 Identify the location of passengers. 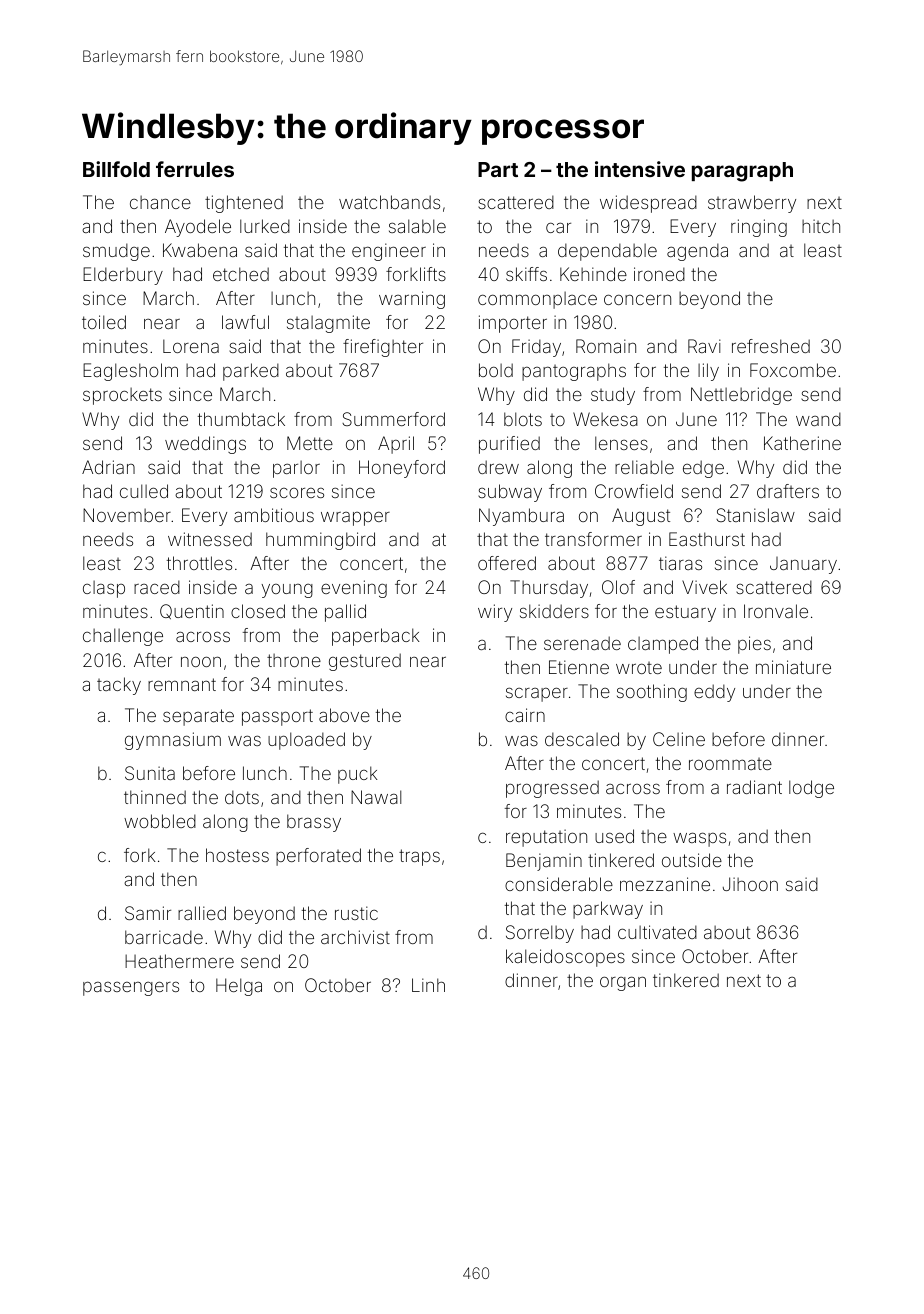
(131, 988).
